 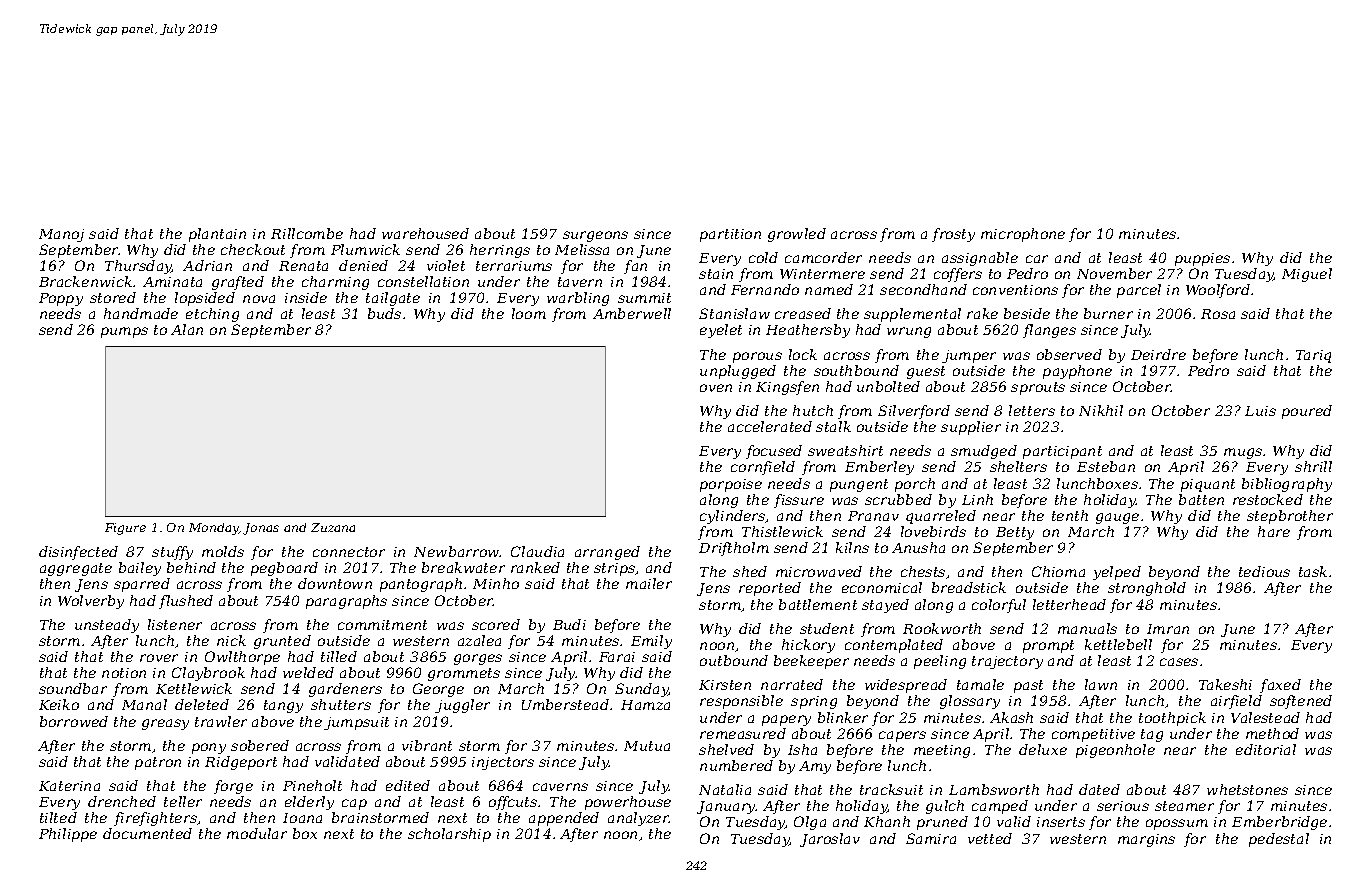 I want to click on borrowed, so click(x=74, y=721).
